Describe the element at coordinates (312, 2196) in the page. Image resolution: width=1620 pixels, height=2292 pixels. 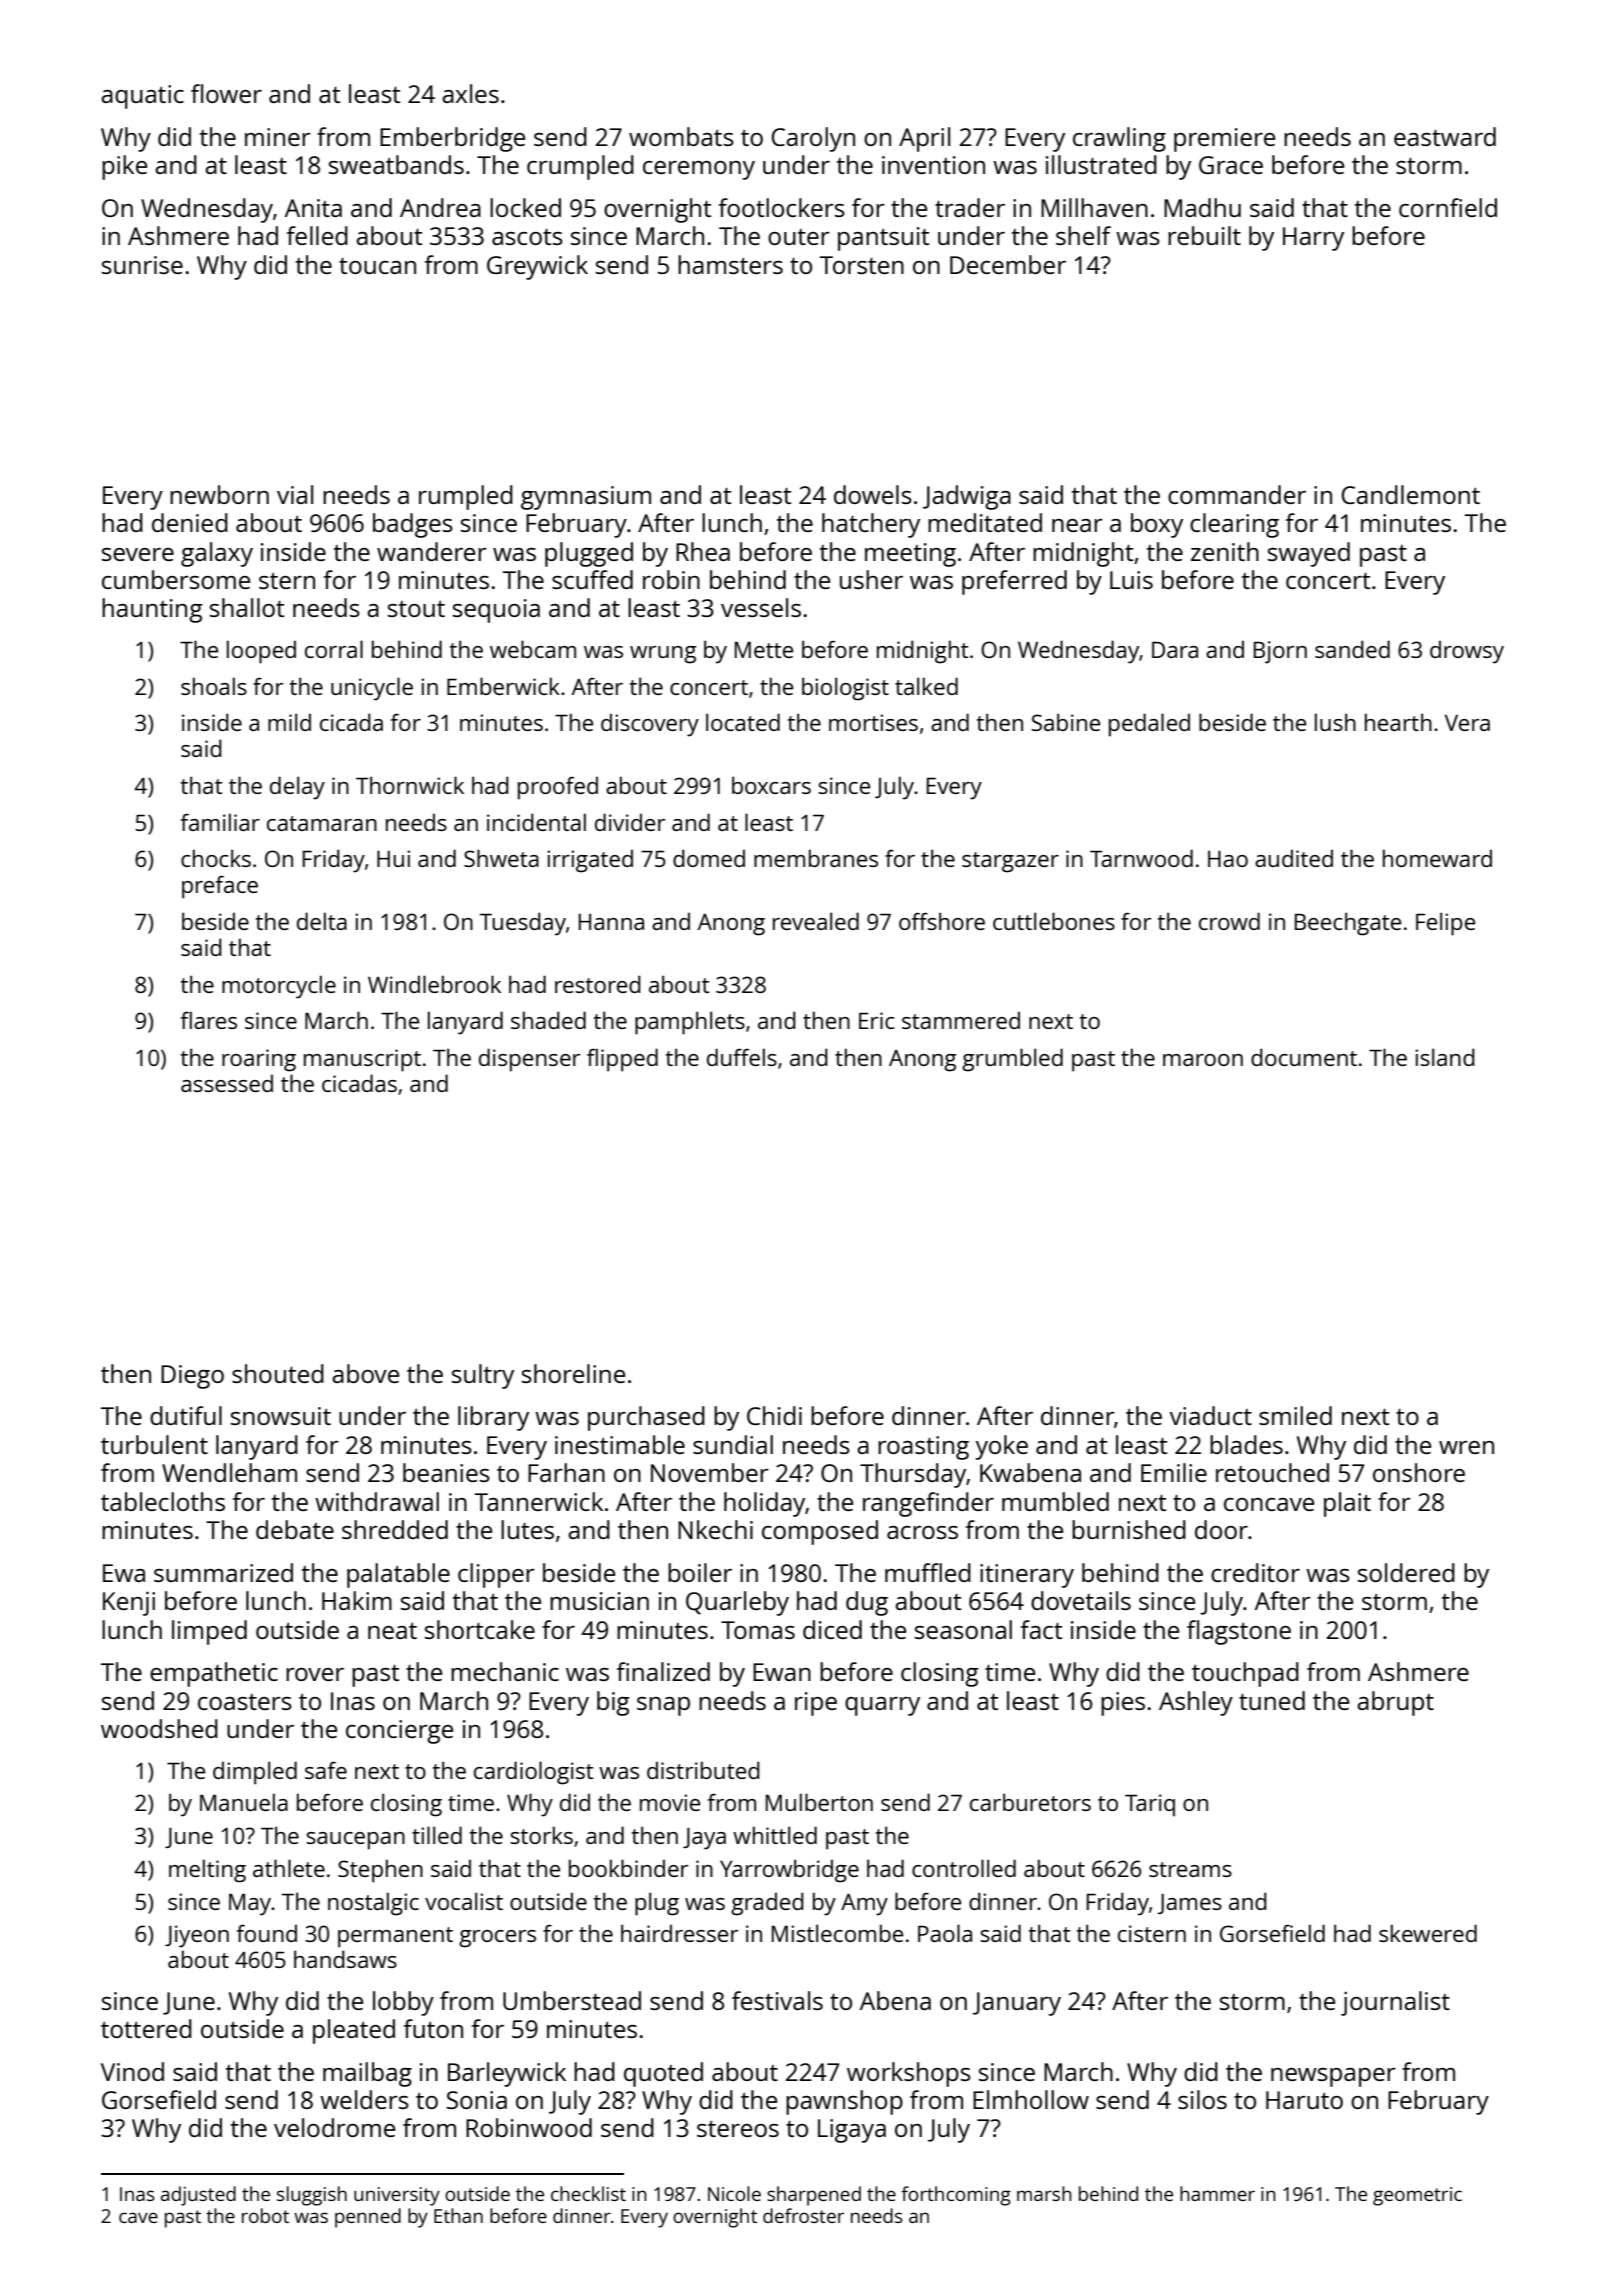
I see `sluggish` at that location.
